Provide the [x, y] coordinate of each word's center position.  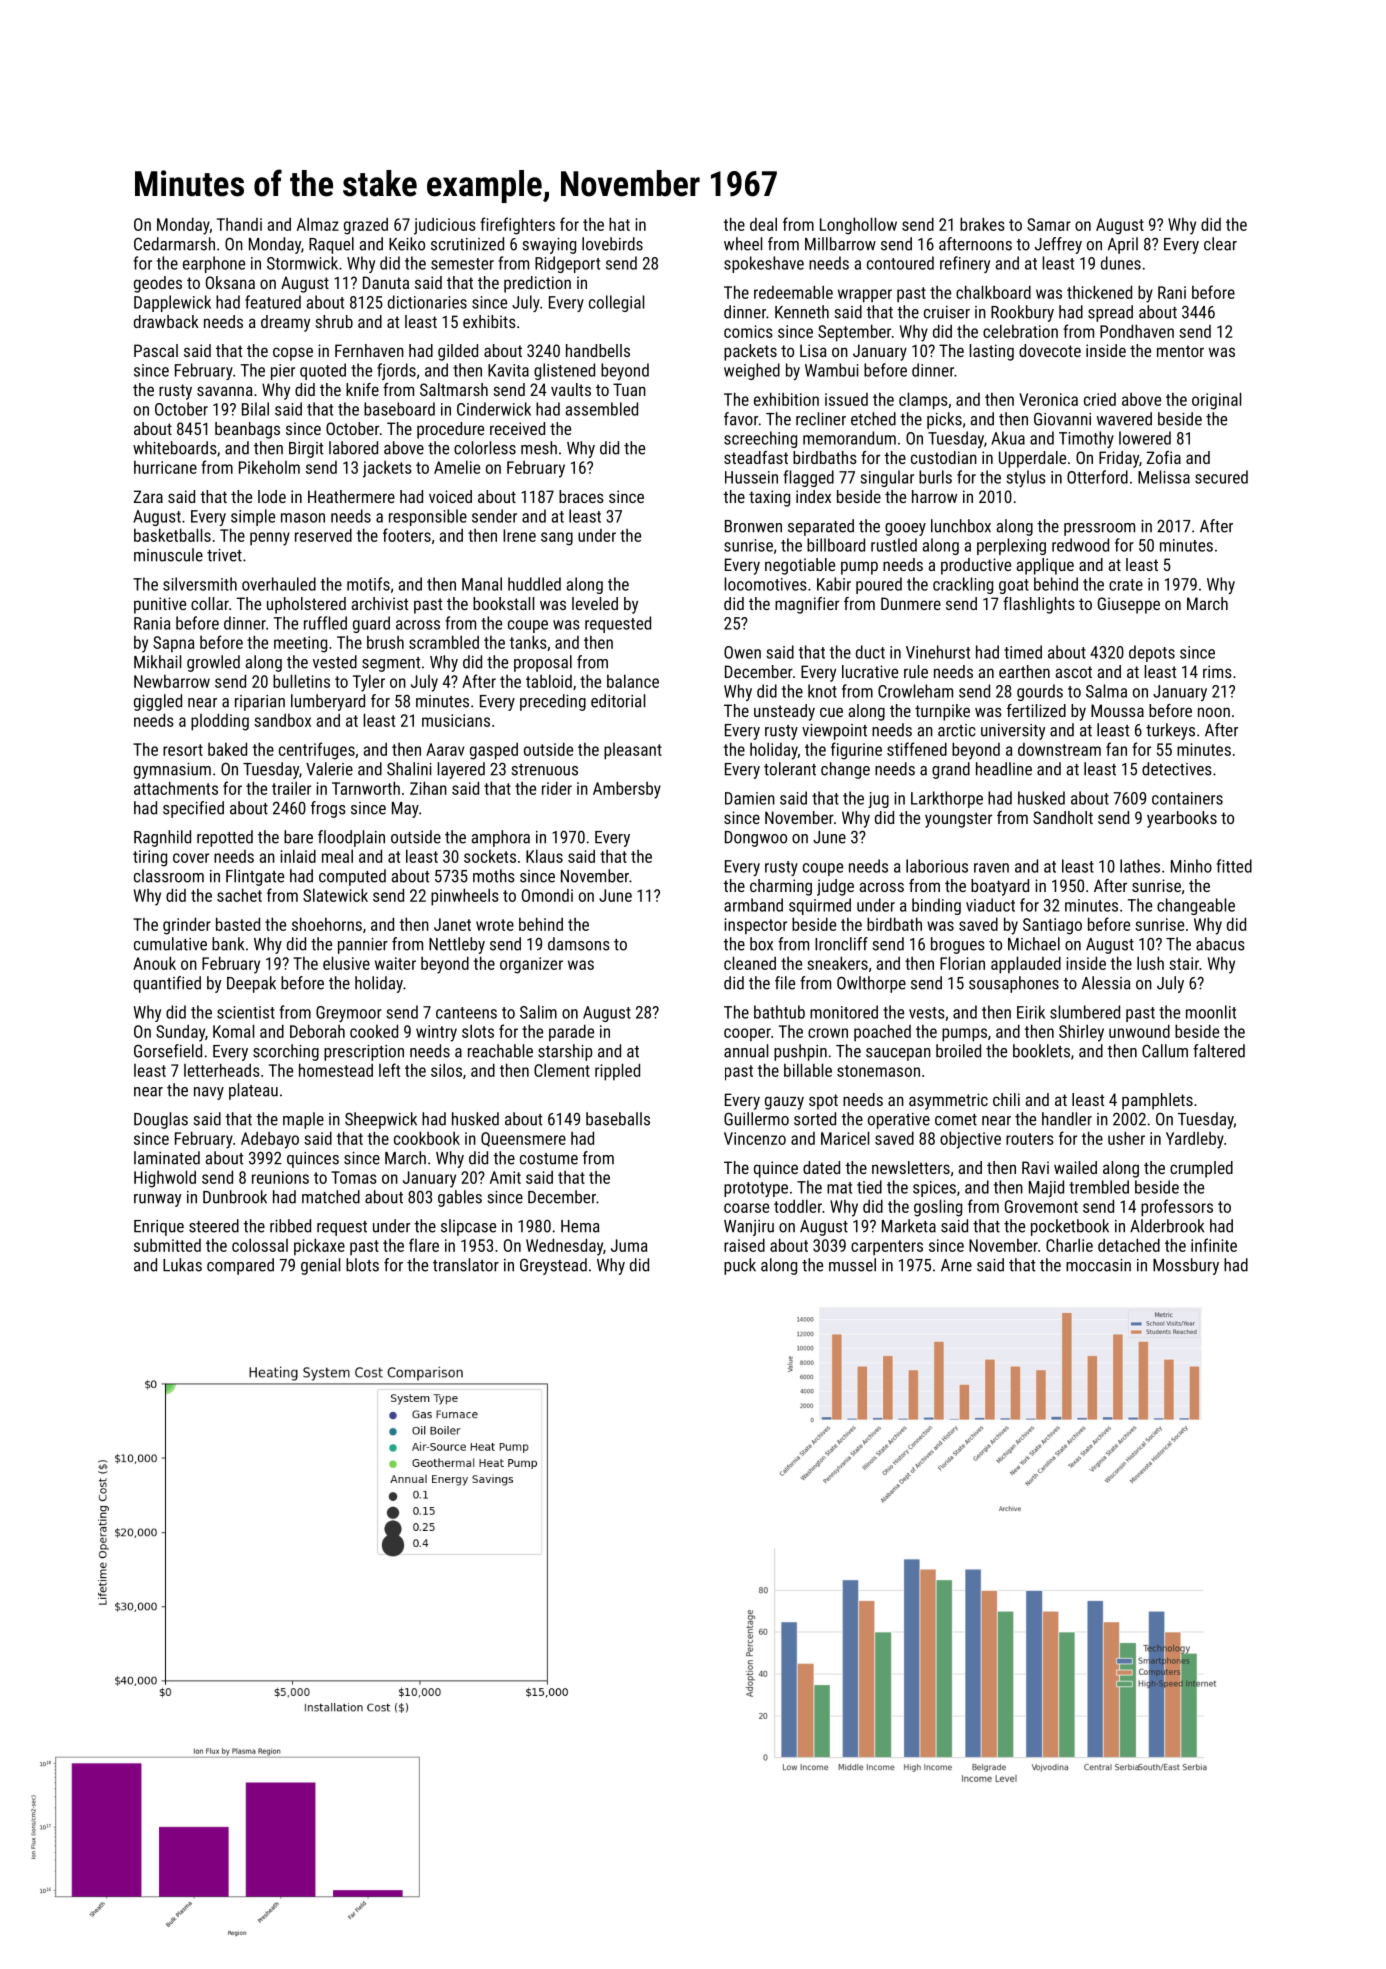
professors [1177, 1208]
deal [763, 224]
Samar [1049, 224]
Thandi [239, 224]
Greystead [553, 1266]
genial [320, 1266]
